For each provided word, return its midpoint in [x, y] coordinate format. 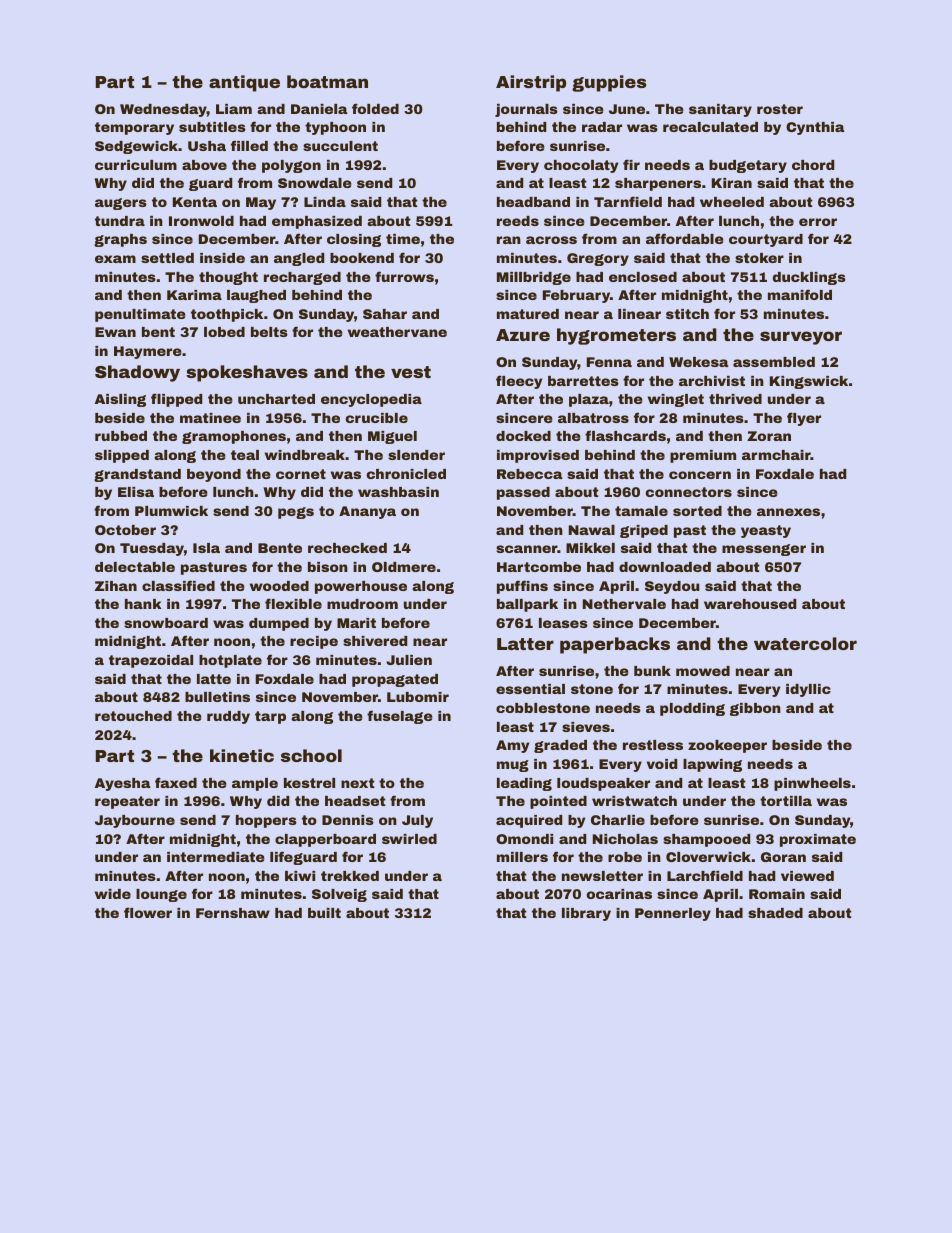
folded [375, 108]
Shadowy [137, 373]
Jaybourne [135, 821]
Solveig [339, 895]
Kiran [732, 183]
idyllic [808, 690]
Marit [356, 623]
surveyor [801, 338]
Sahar [385, 314]
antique [244, 83]
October [125, 530]
